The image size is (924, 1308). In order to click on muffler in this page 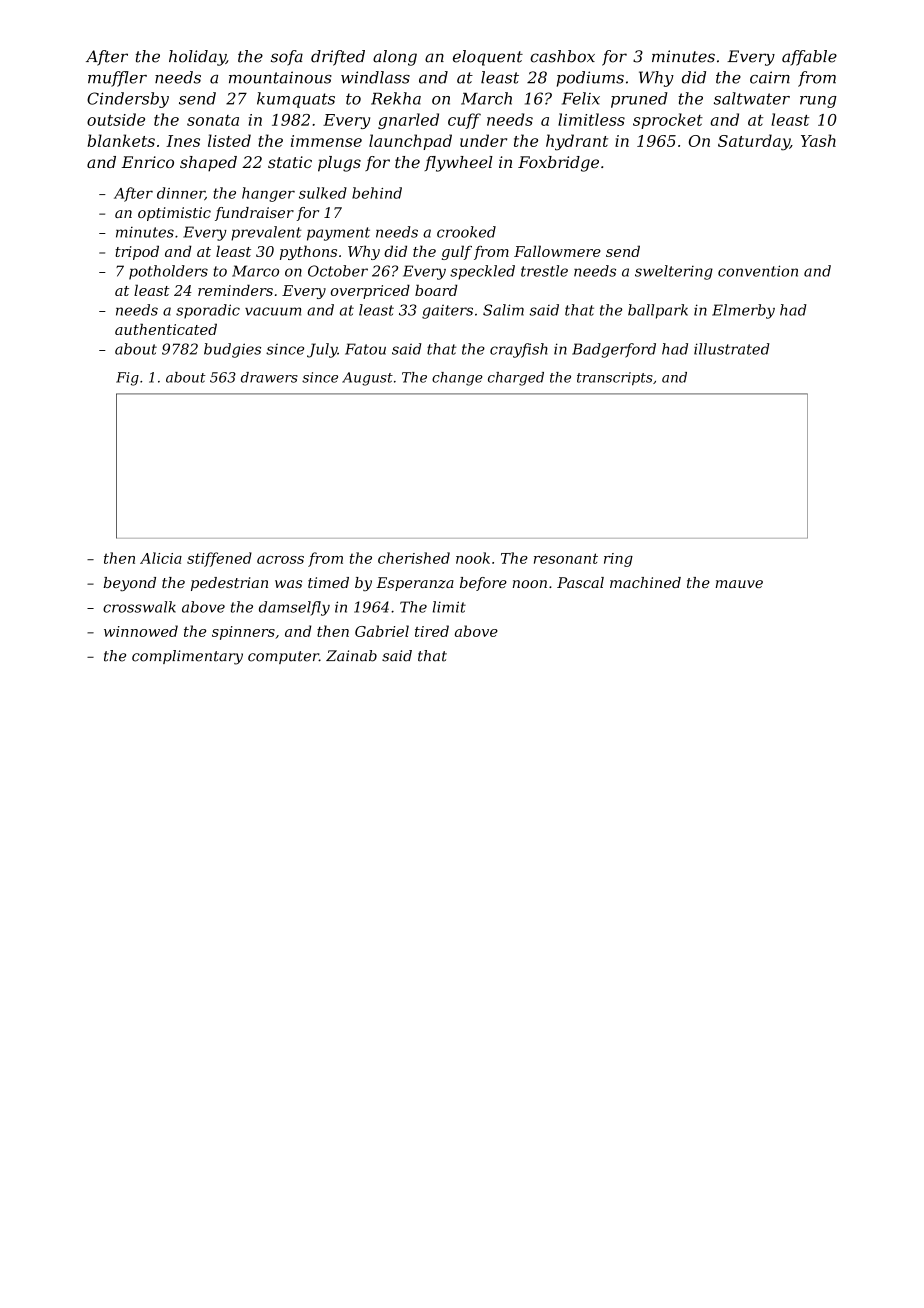, I will do `click(117, 79)`.
